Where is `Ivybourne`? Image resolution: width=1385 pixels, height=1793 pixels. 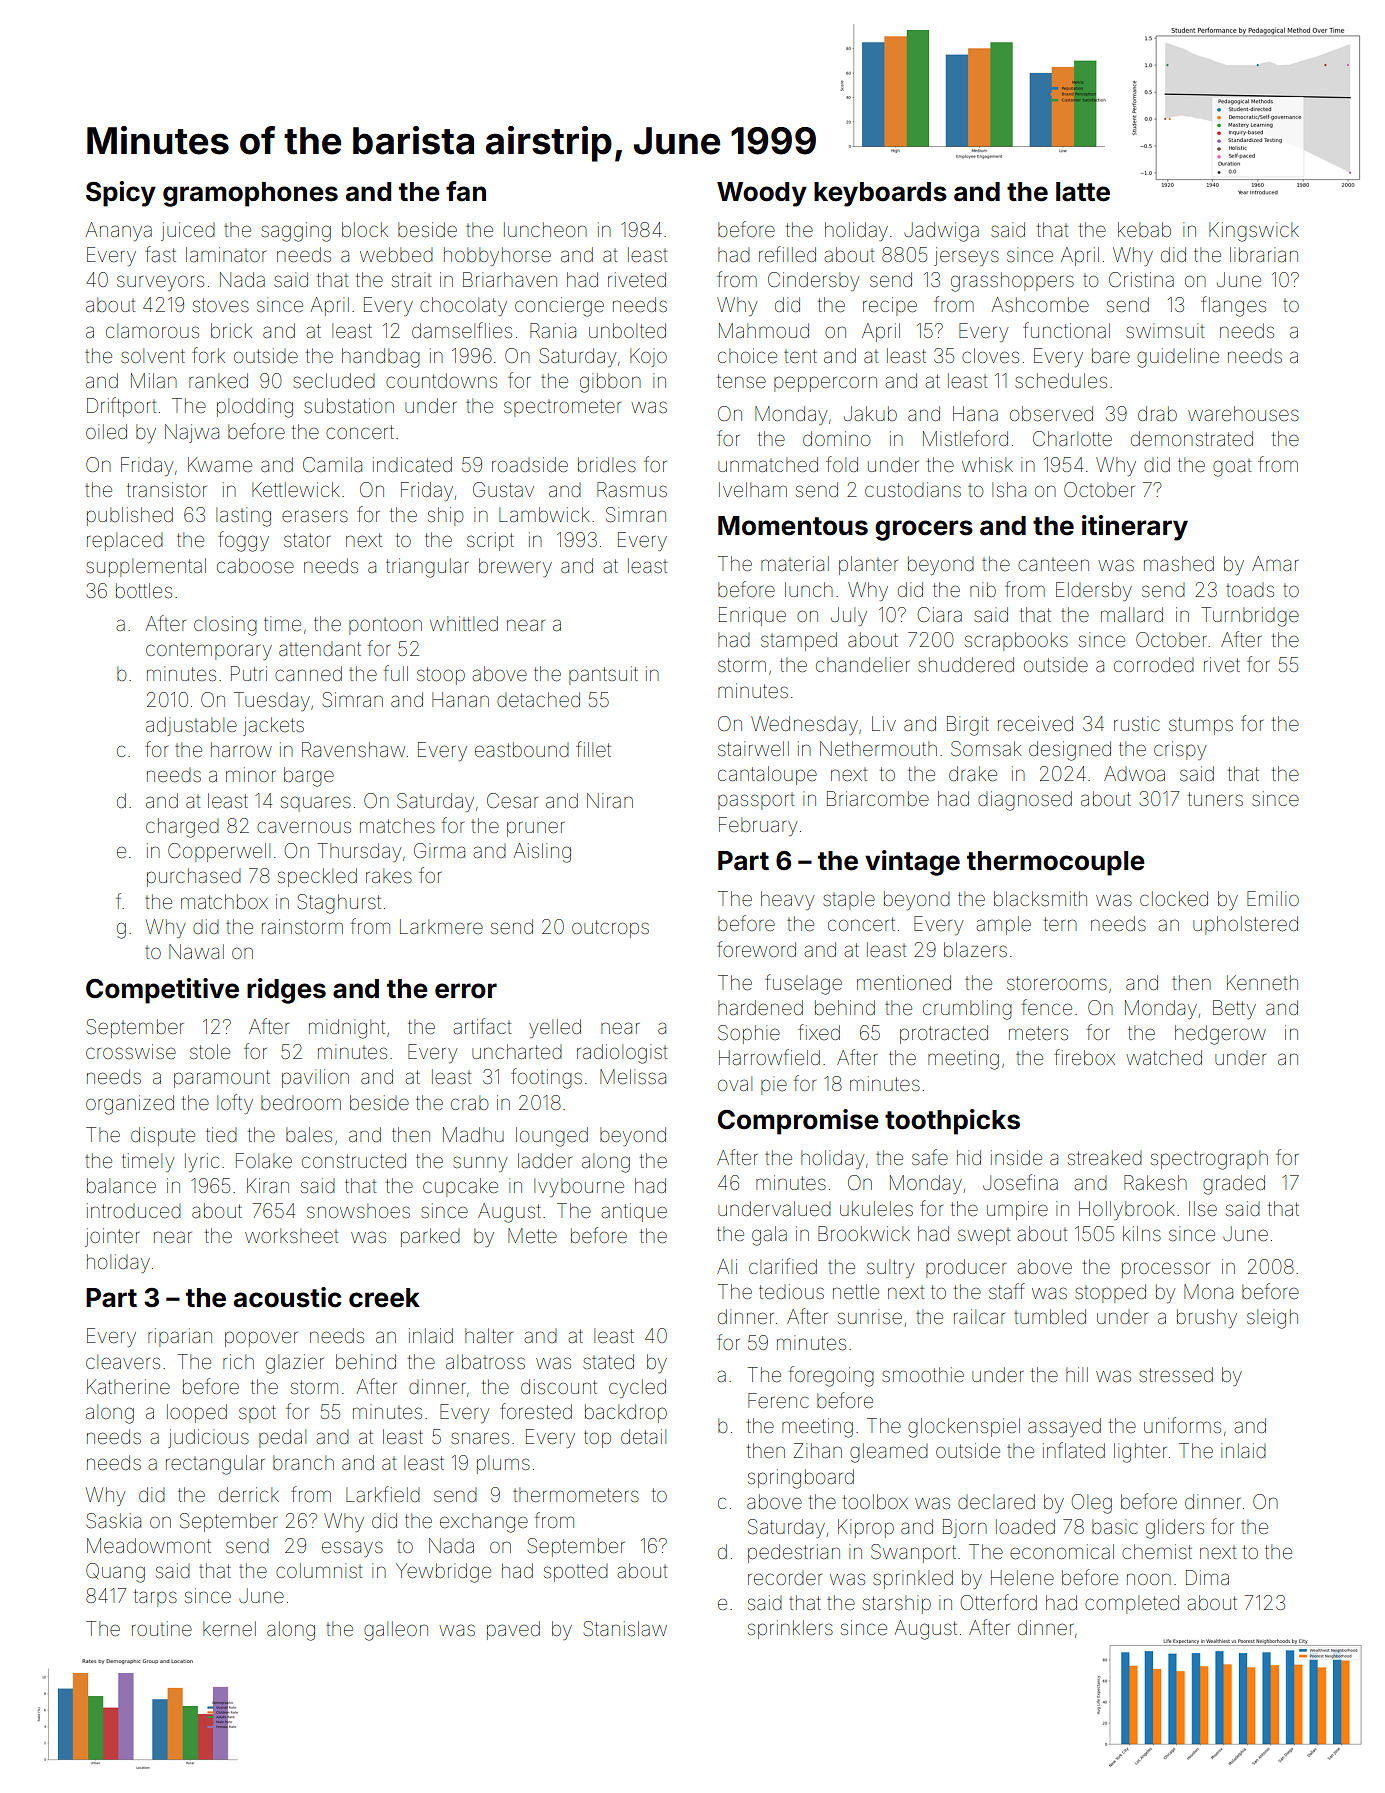 Ivybourne is located at coordinates (579, 1187).
